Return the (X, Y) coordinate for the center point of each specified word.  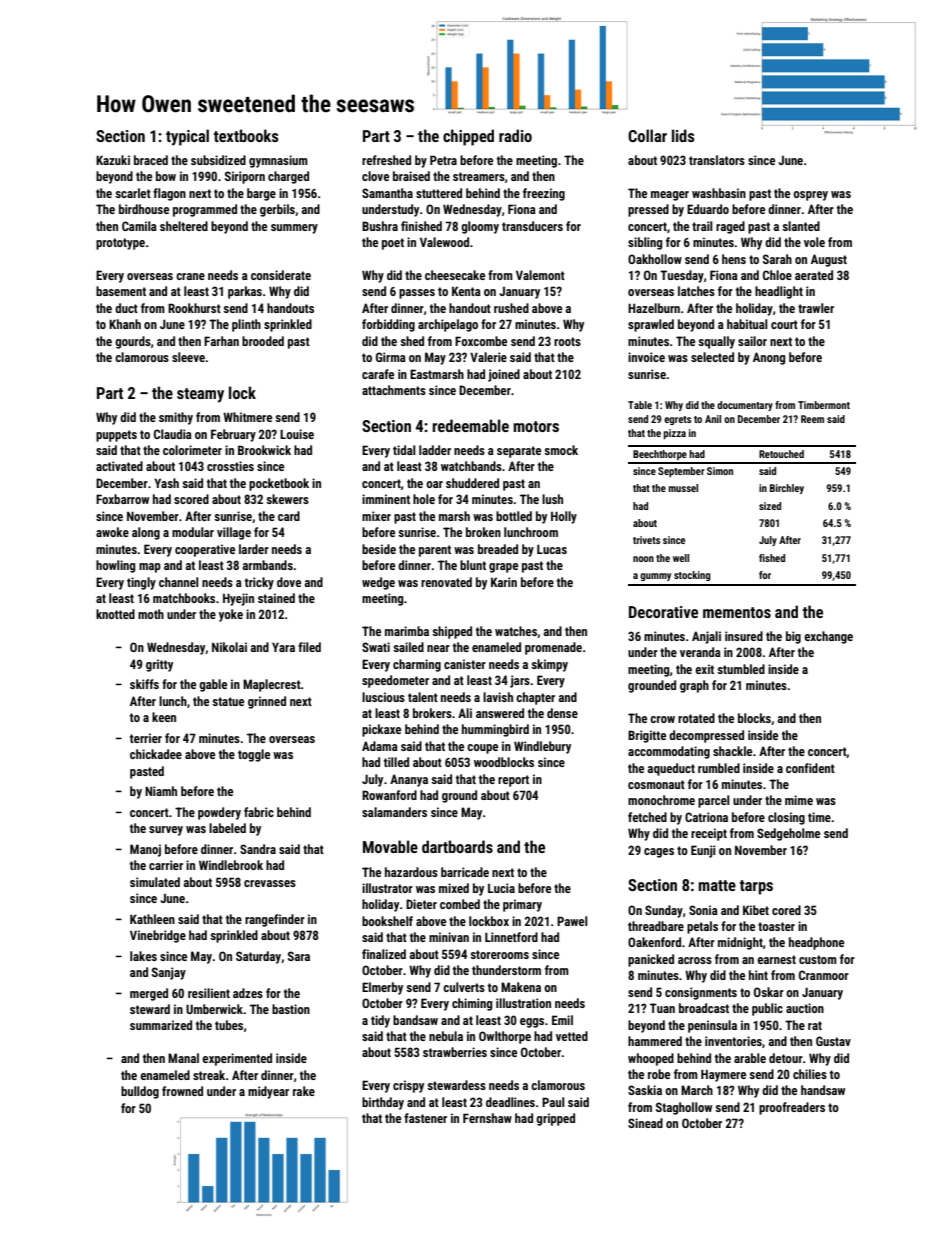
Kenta (466, 291)
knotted (115, 614)
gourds (133, 342)
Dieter (421, 904)
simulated (155, 882)
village (234, 533)
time (819, 817)
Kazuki (113, 160)
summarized (161, 1025)
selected (712, 357)
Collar (647, 135)
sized (770, 506)
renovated (446, 582)
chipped (468, 137)
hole (424, 499)
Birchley (787, 489)
